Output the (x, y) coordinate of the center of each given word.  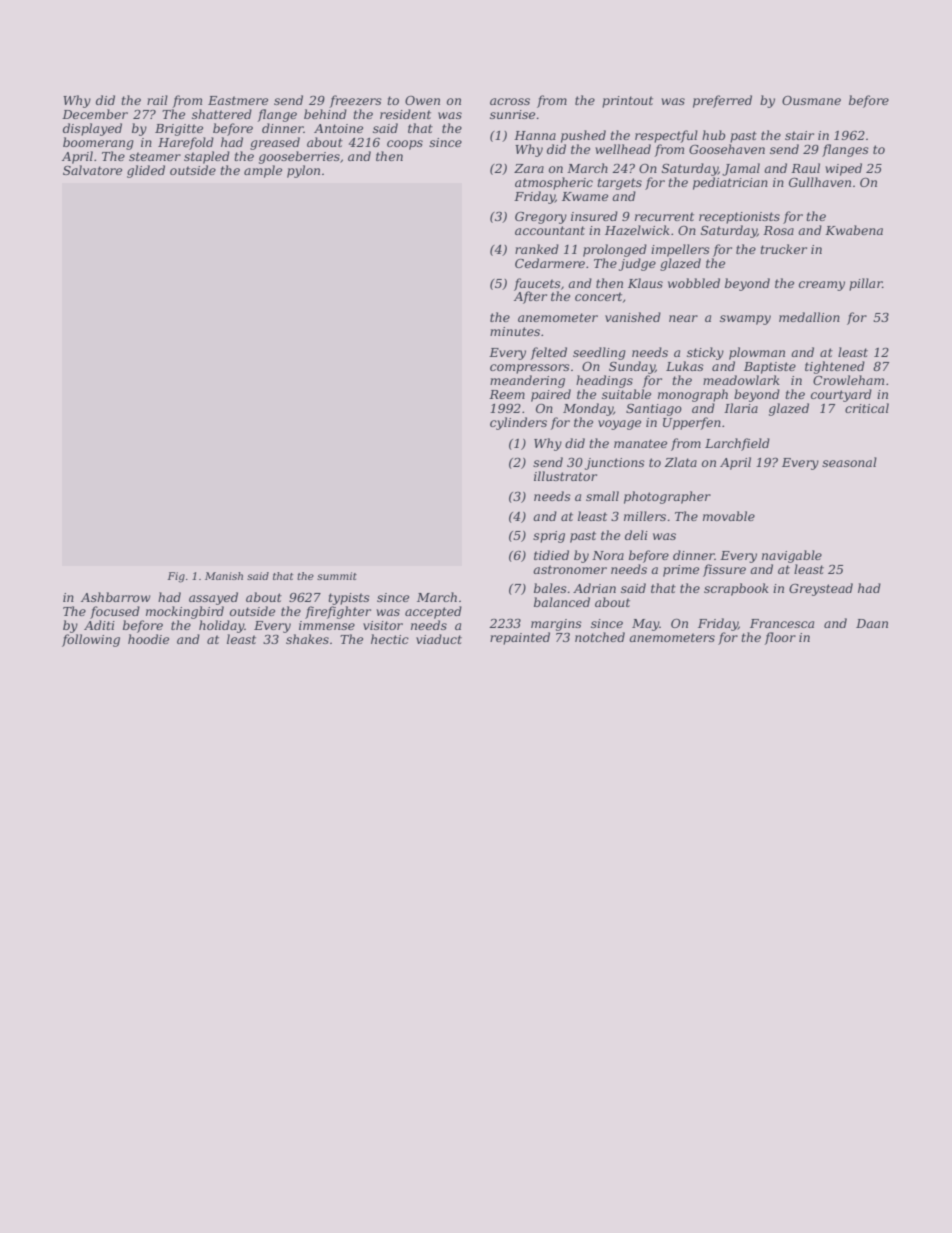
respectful (666, 136)
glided (146, 171)
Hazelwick (637, 230)
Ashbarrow (116, 597)
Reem (507, 394)
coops (405, 145)
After (530, 297)
